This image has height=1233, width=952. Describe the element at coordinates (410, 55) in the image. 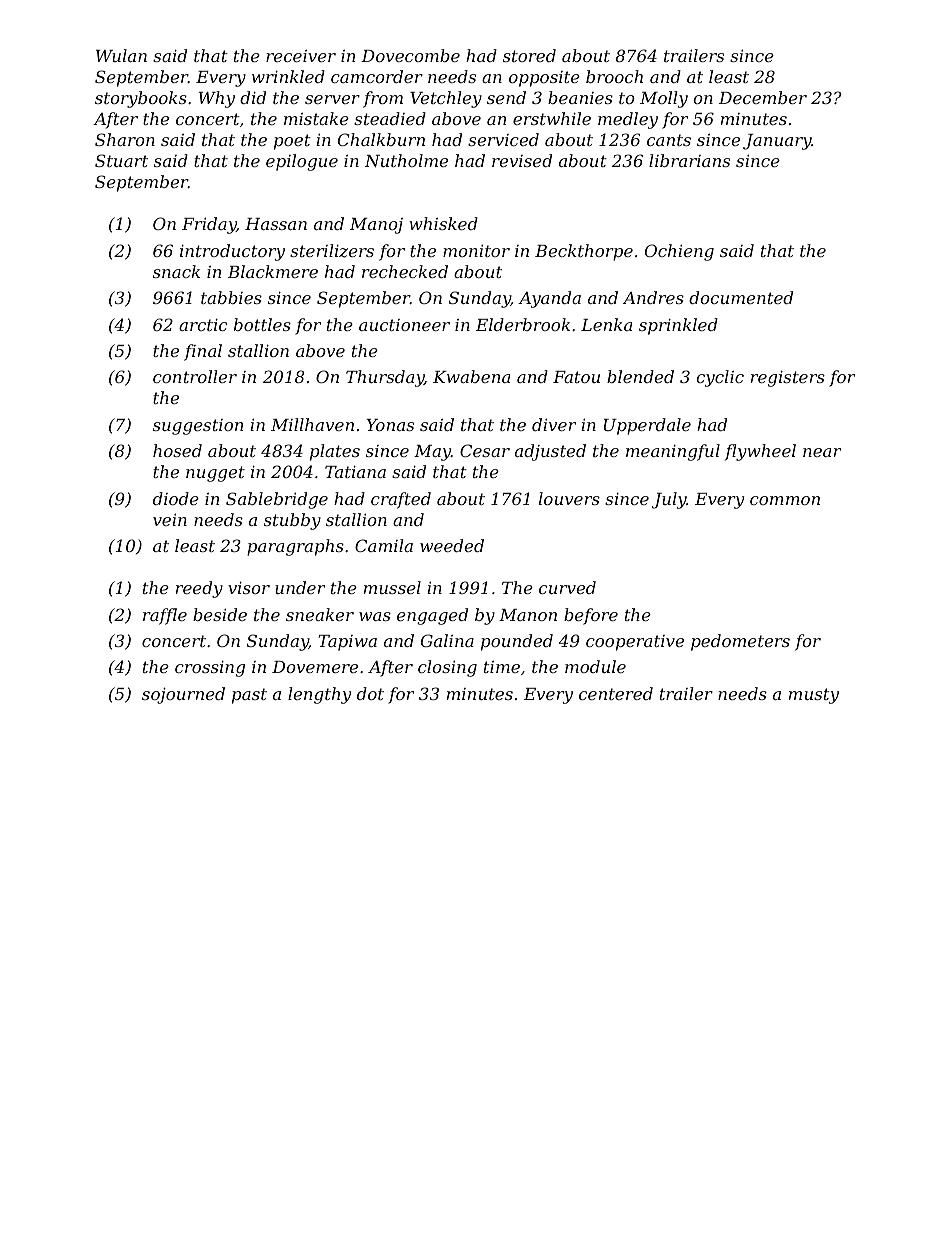

I see `Dovecombe` at that location.
